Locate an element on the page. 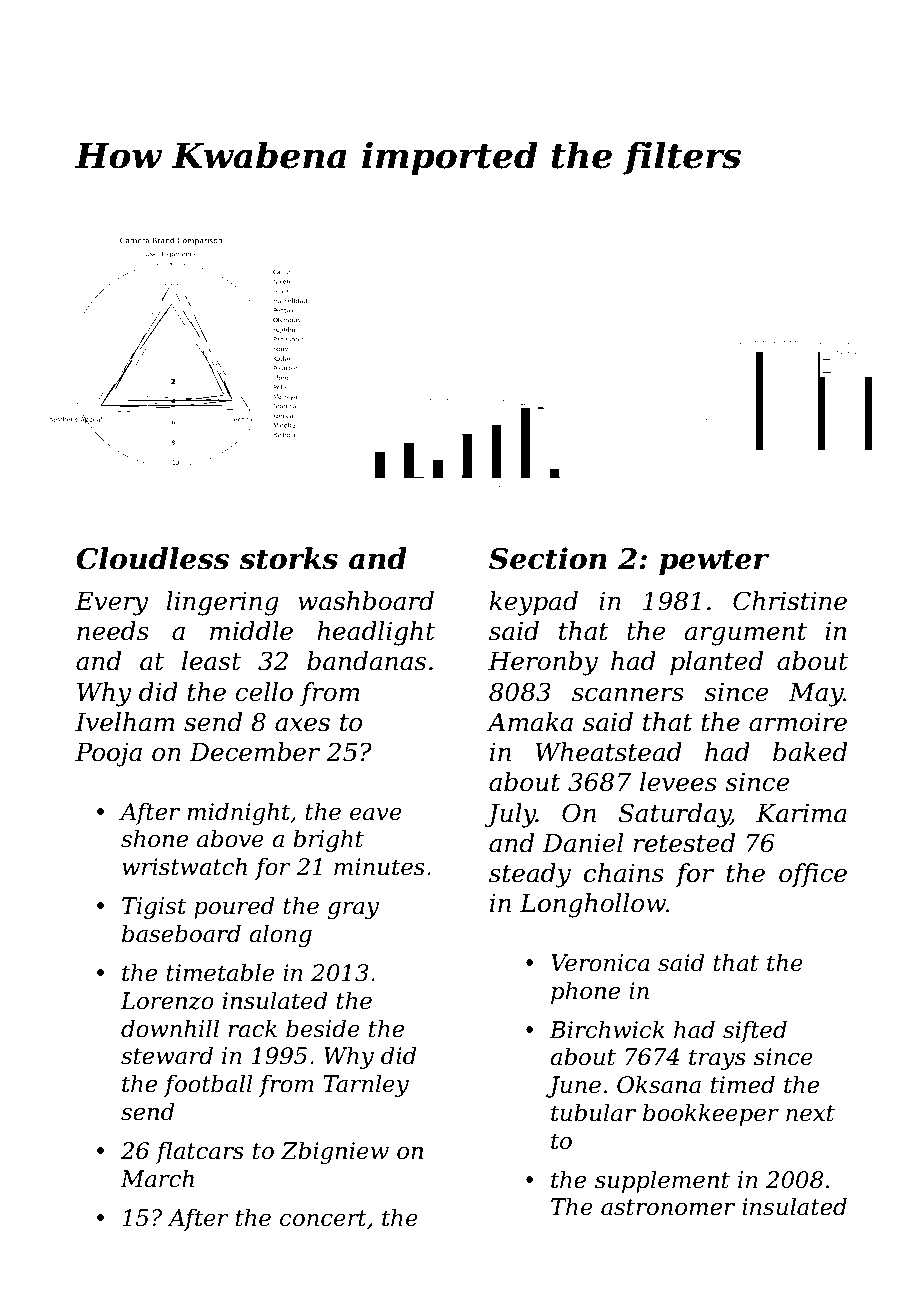 The image size is (924, 1311). baked is located at coordinates (810, 752).
